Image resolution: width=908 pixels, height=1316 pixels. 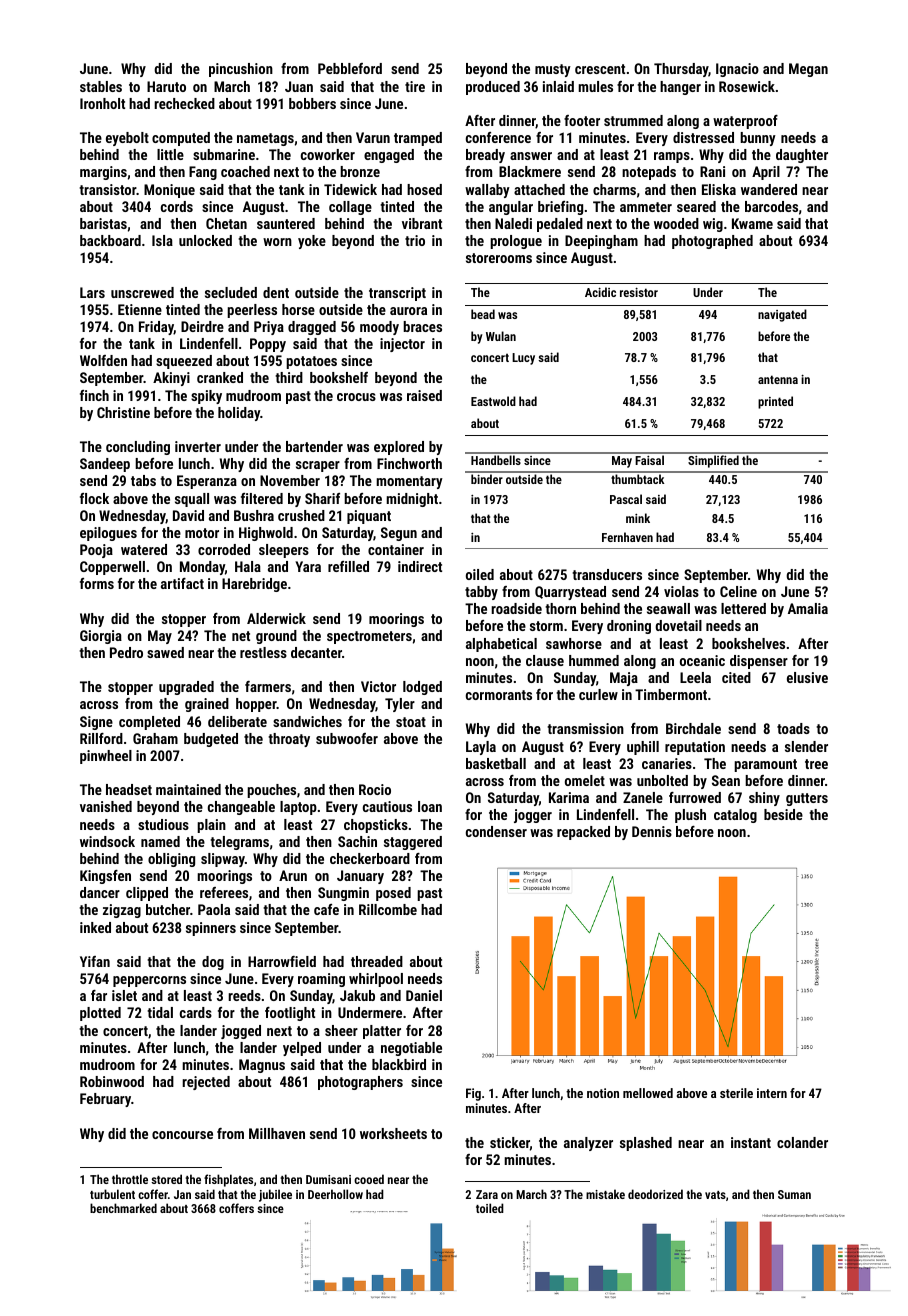 I want to click on raised, so click(x=424, y=395).
